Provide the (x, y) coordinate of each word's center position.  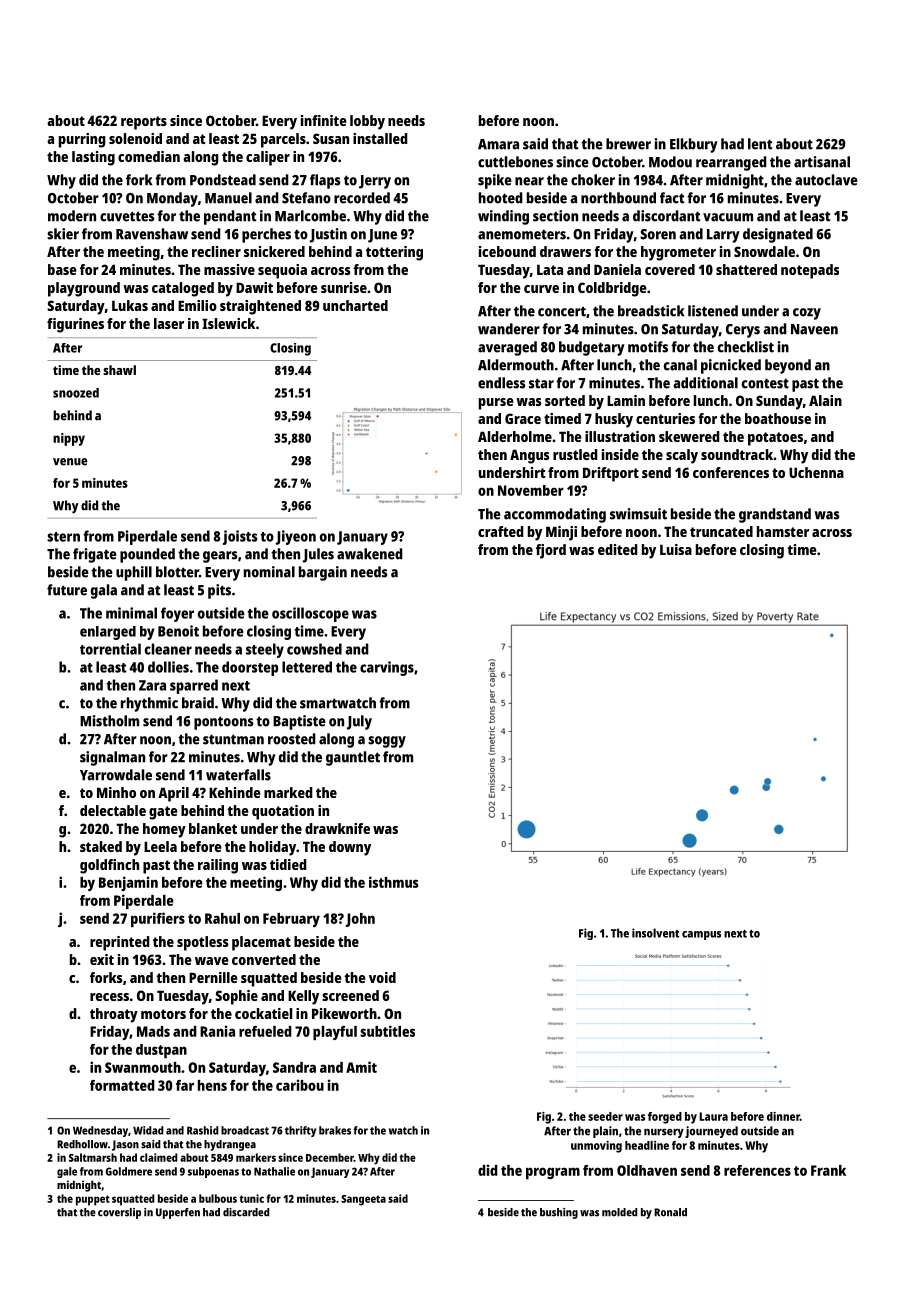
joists (240, 537)
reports (144, 123)
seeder (605, 1116)
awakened (370, 554)
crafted (501, 531)
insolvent (655, 933)
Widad (148, 1130)
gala (104, 591)
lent (760, 144)
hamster (783, 531)
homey (164, 830)
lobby (367, 122)
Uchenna (816, 472)
